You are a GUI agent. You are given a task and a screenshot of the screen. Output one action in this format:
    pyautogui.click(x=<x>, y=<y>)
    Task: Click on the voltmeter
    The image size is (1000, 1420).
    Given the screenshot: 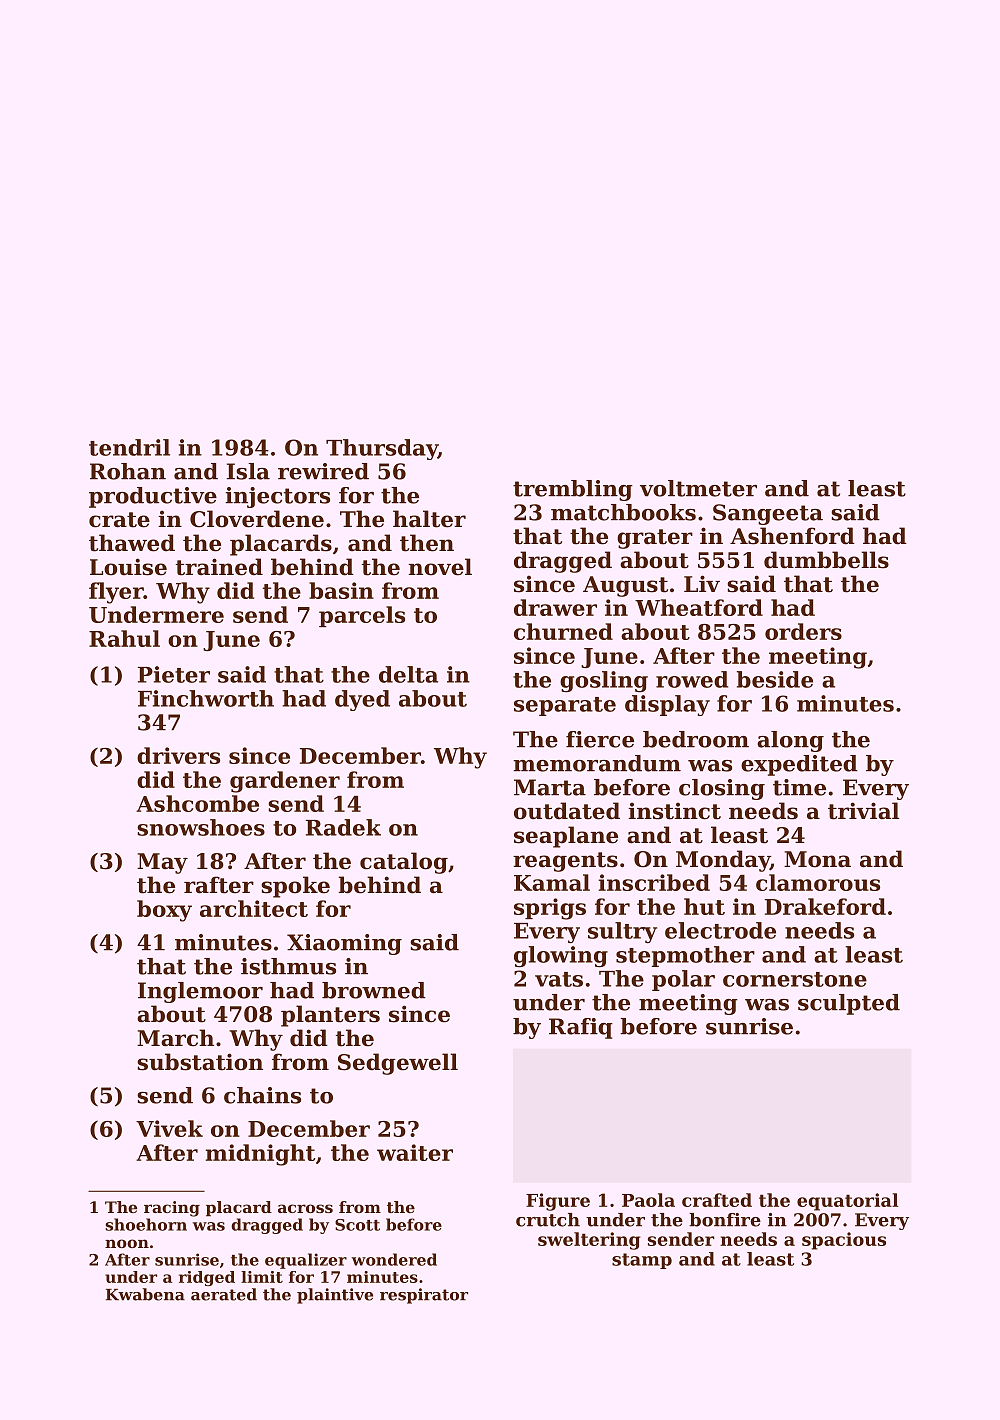 What is the action you would take?
    pyautogui.click(x=698, y=488)
